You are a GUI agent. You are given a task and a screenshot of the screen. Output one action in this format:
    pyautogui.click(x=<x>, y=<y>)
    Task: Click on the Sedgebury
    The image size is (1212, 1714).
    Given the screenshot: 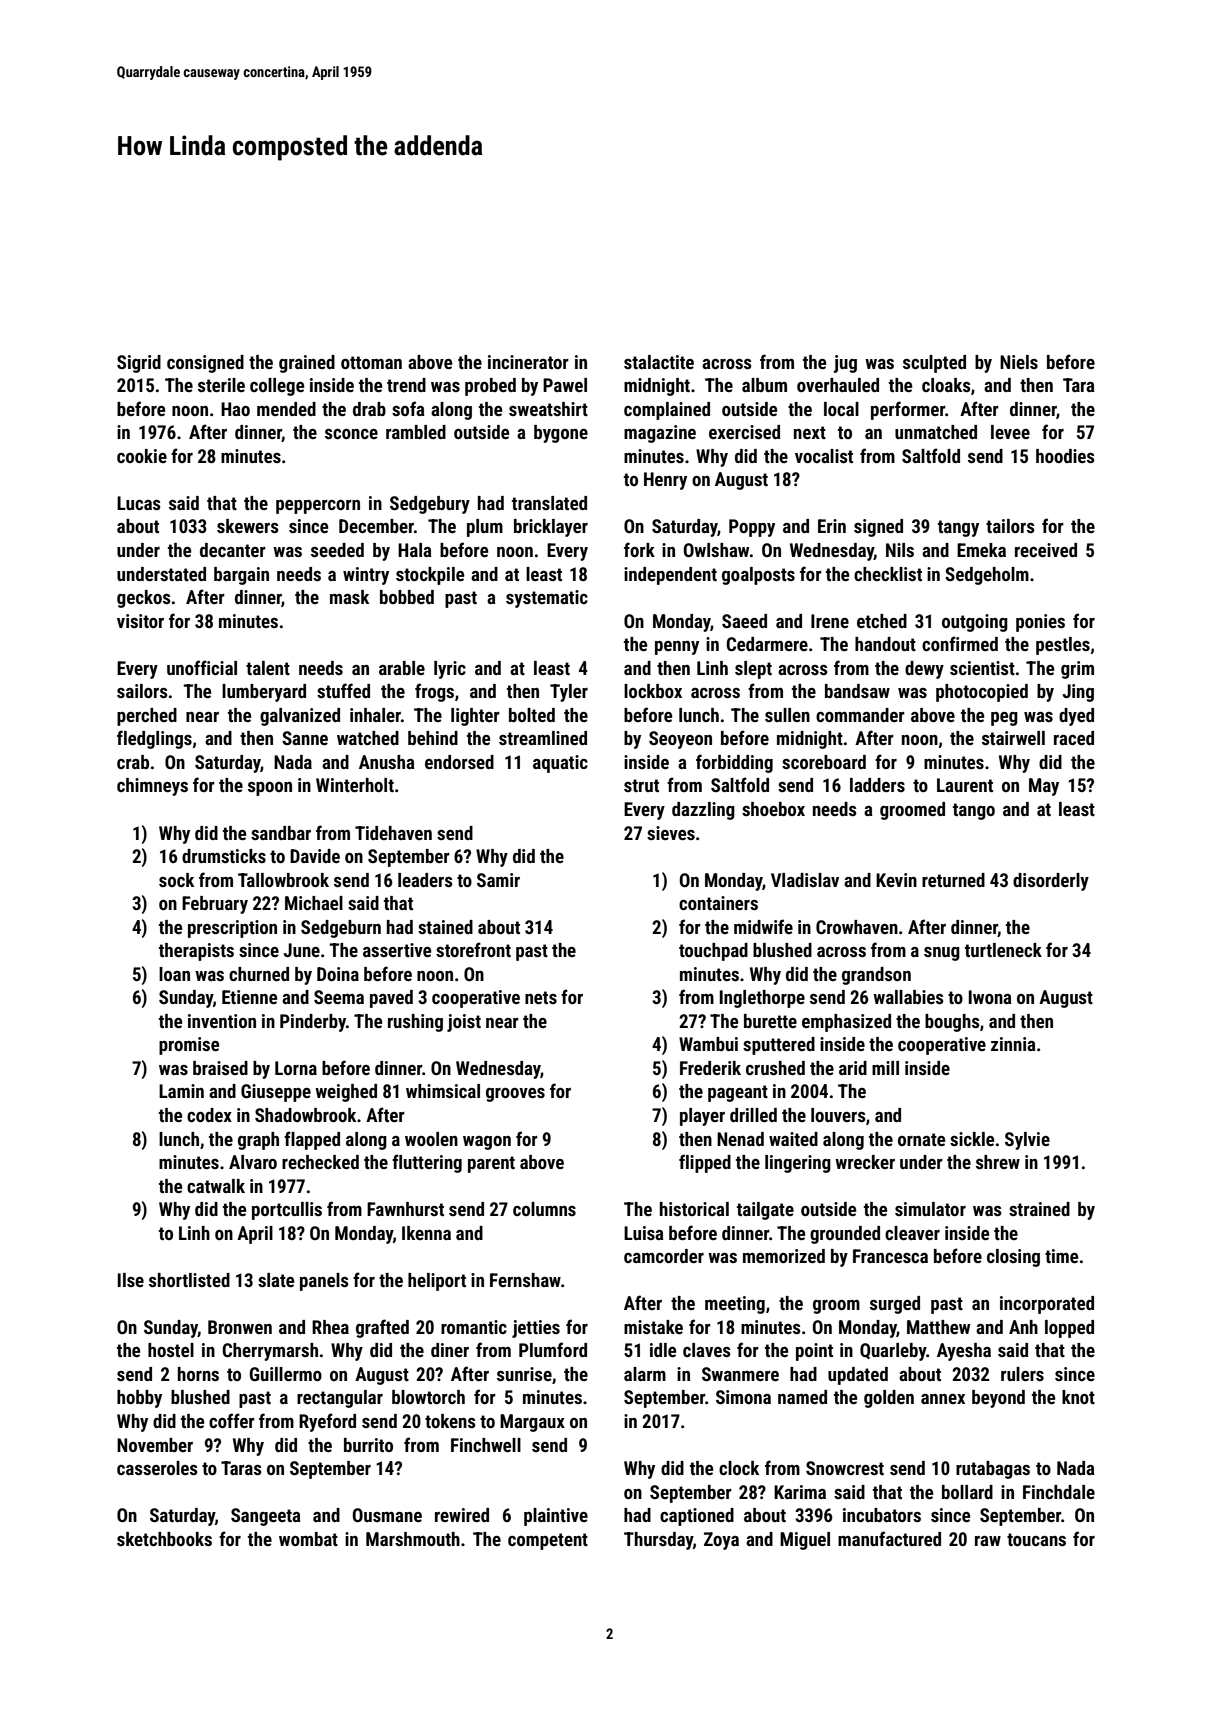 What is the action you would take?
    pyautogui.click(x=430, y=505)
